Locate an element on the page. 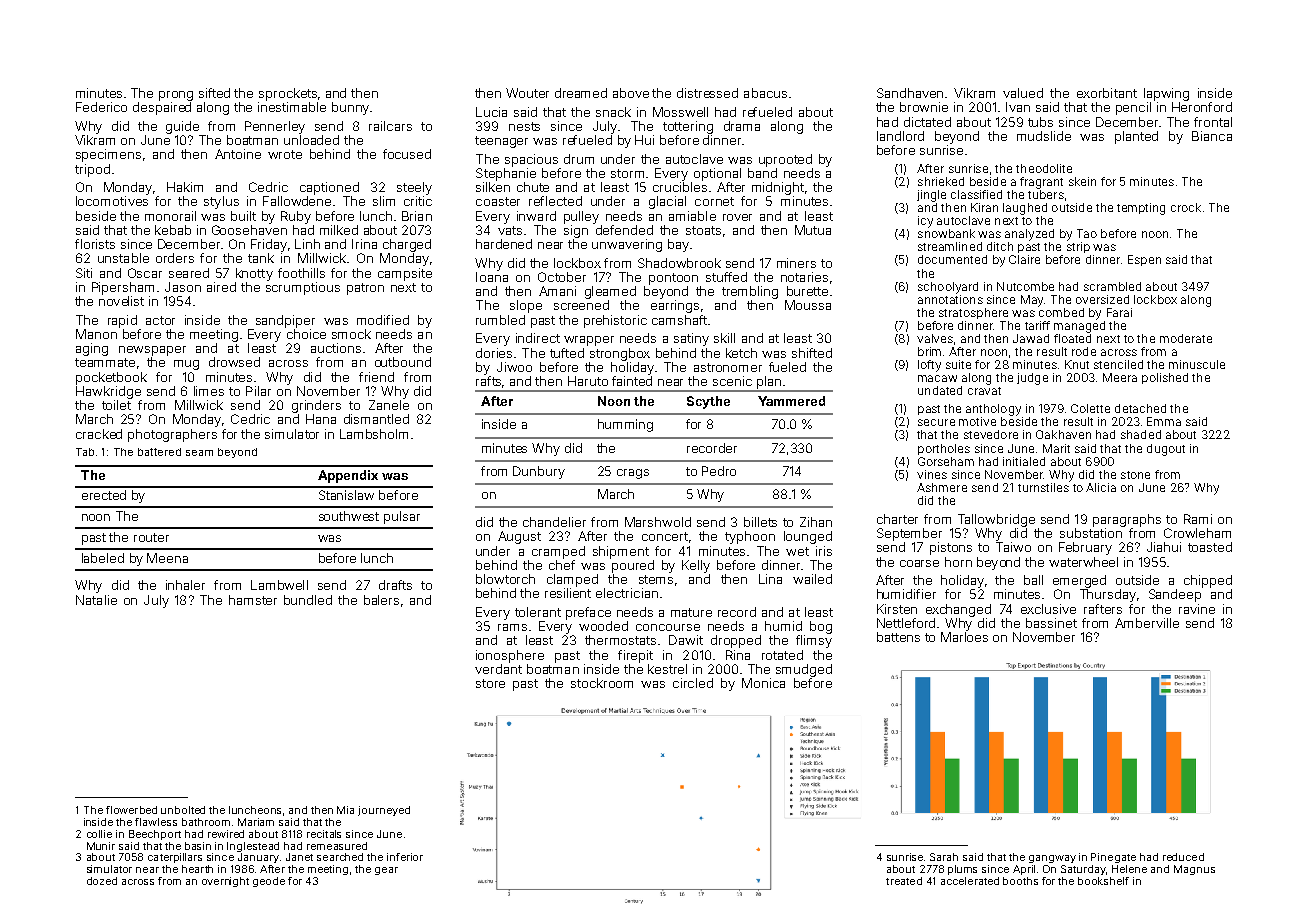 The image size is (1308, 924). Munir is located at coordinates (101, 846).
